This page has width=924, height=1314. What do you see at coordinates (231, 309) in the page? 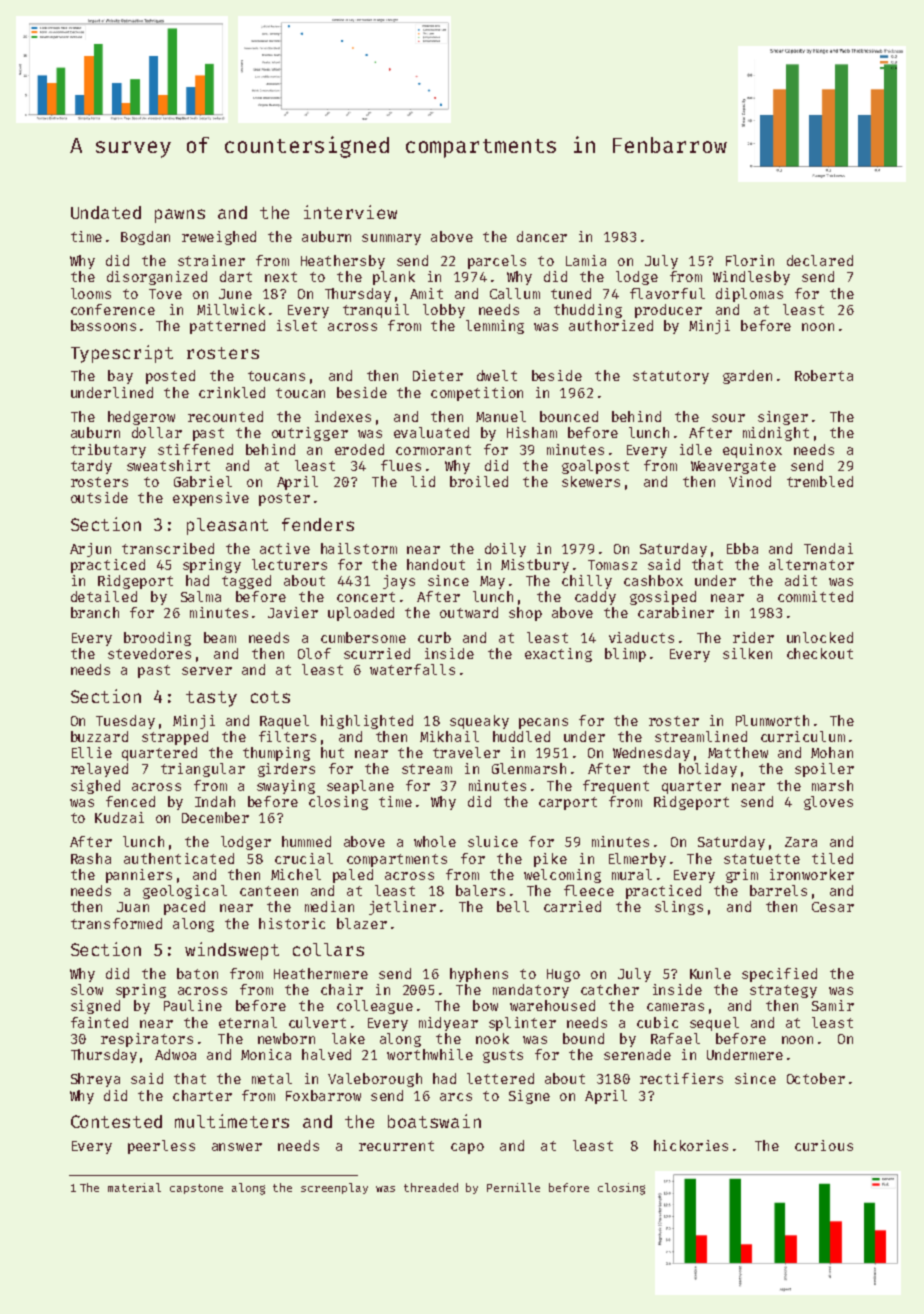
I see `Millwick` at bounding box center [231, 309].
